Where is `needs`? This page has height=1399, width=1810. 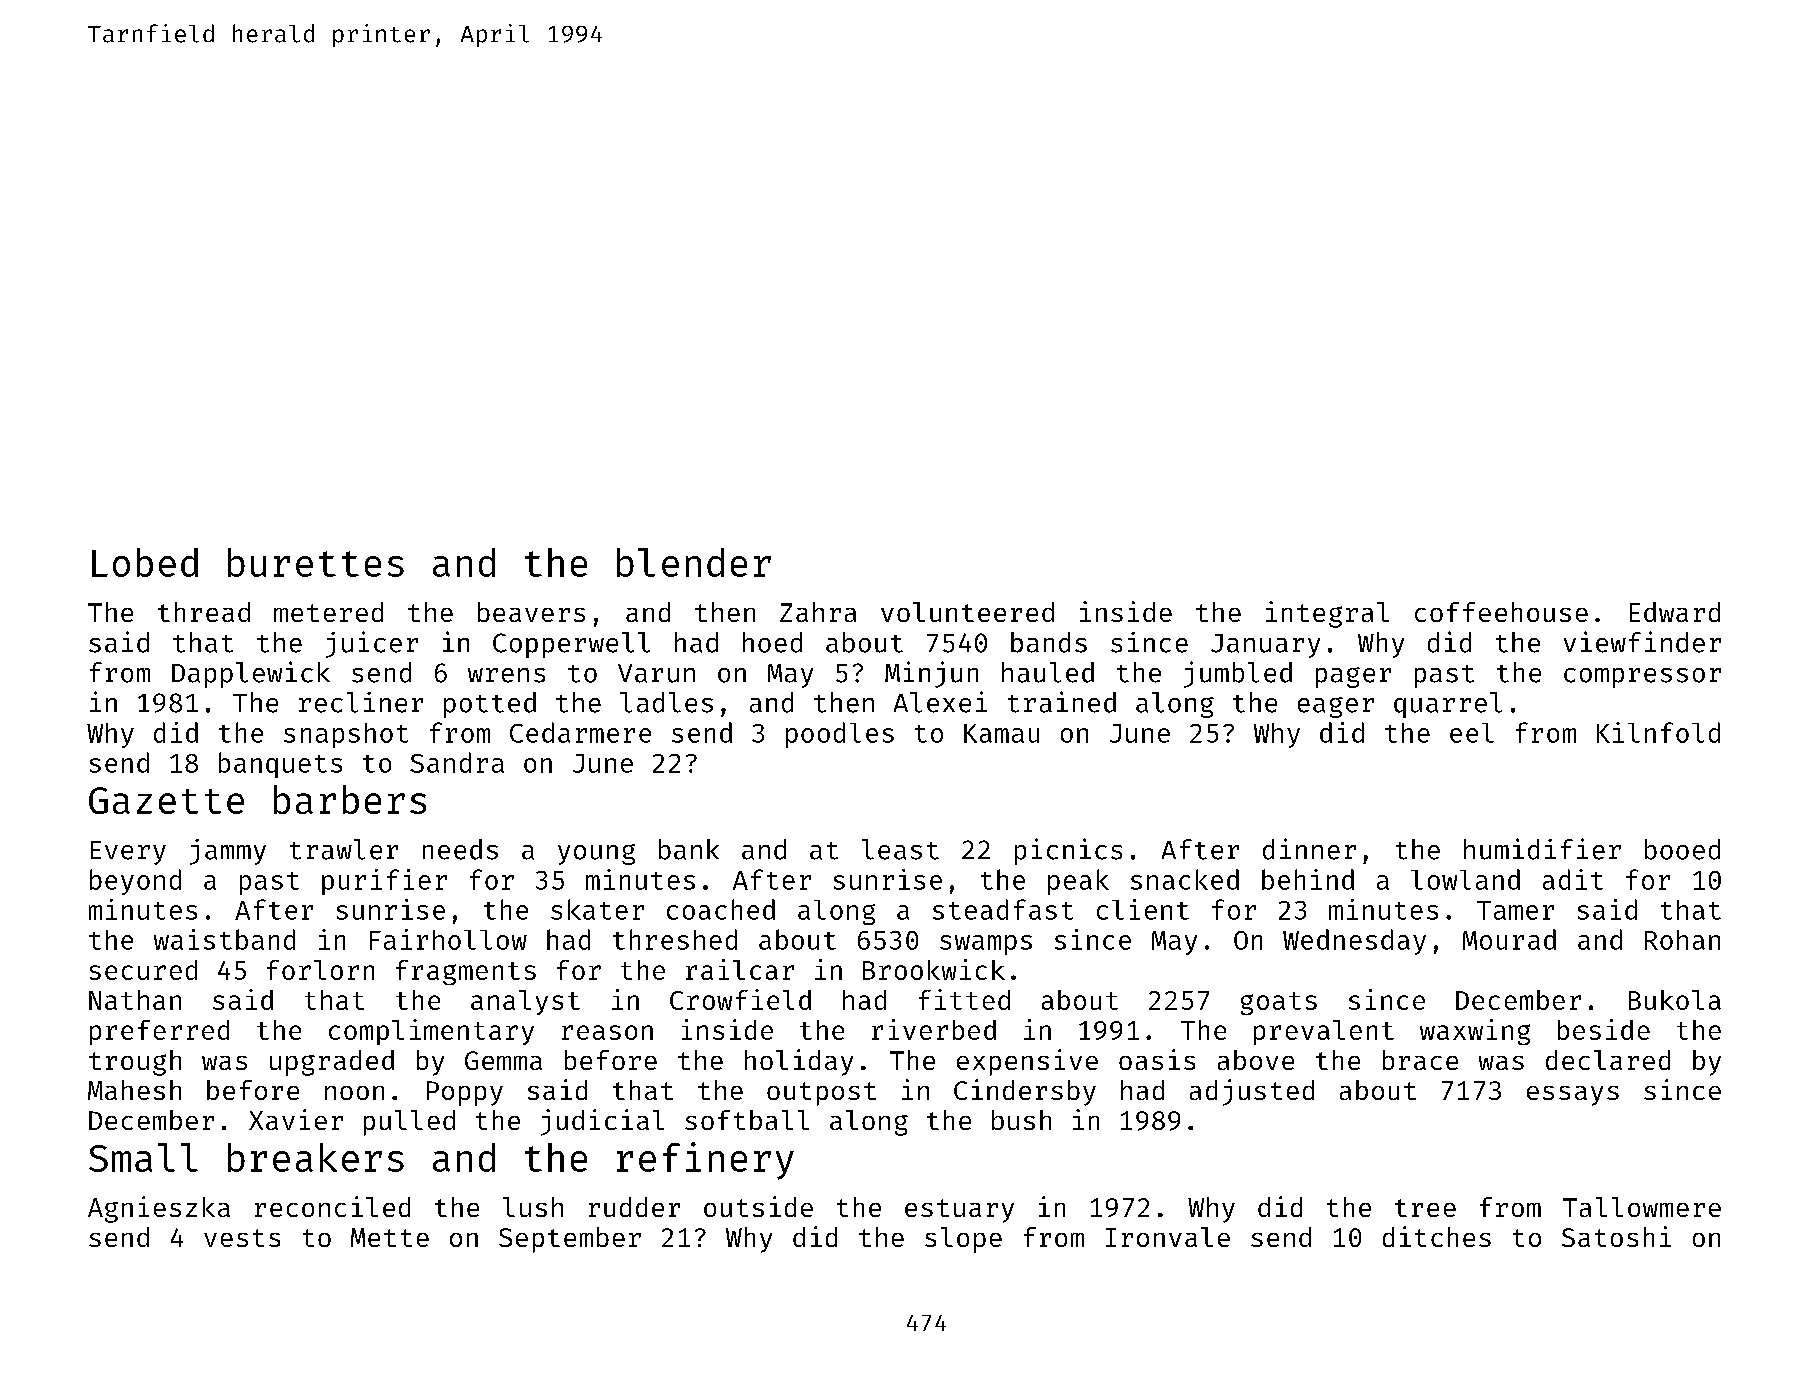 needs is located at coordinates (460, 849).
